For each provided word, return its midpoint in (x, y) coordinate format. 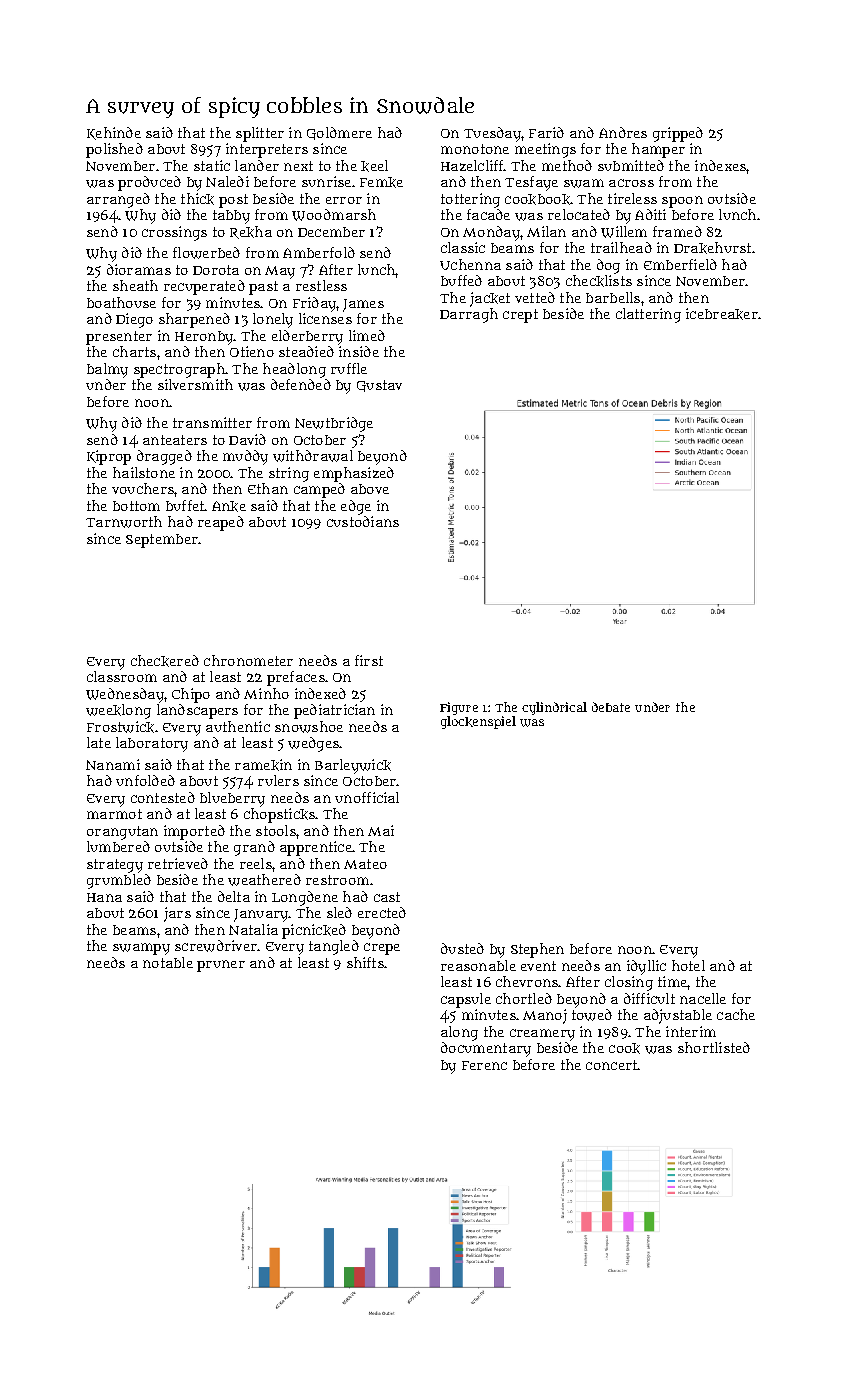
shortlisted (714, 1047)
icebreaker (722, 314)
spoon (682, 202)
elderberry (307, 337)
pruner (221, 966)
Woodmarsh (334, 215)
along (459, 1033)
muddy (245, 457)
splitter (260, 134)
